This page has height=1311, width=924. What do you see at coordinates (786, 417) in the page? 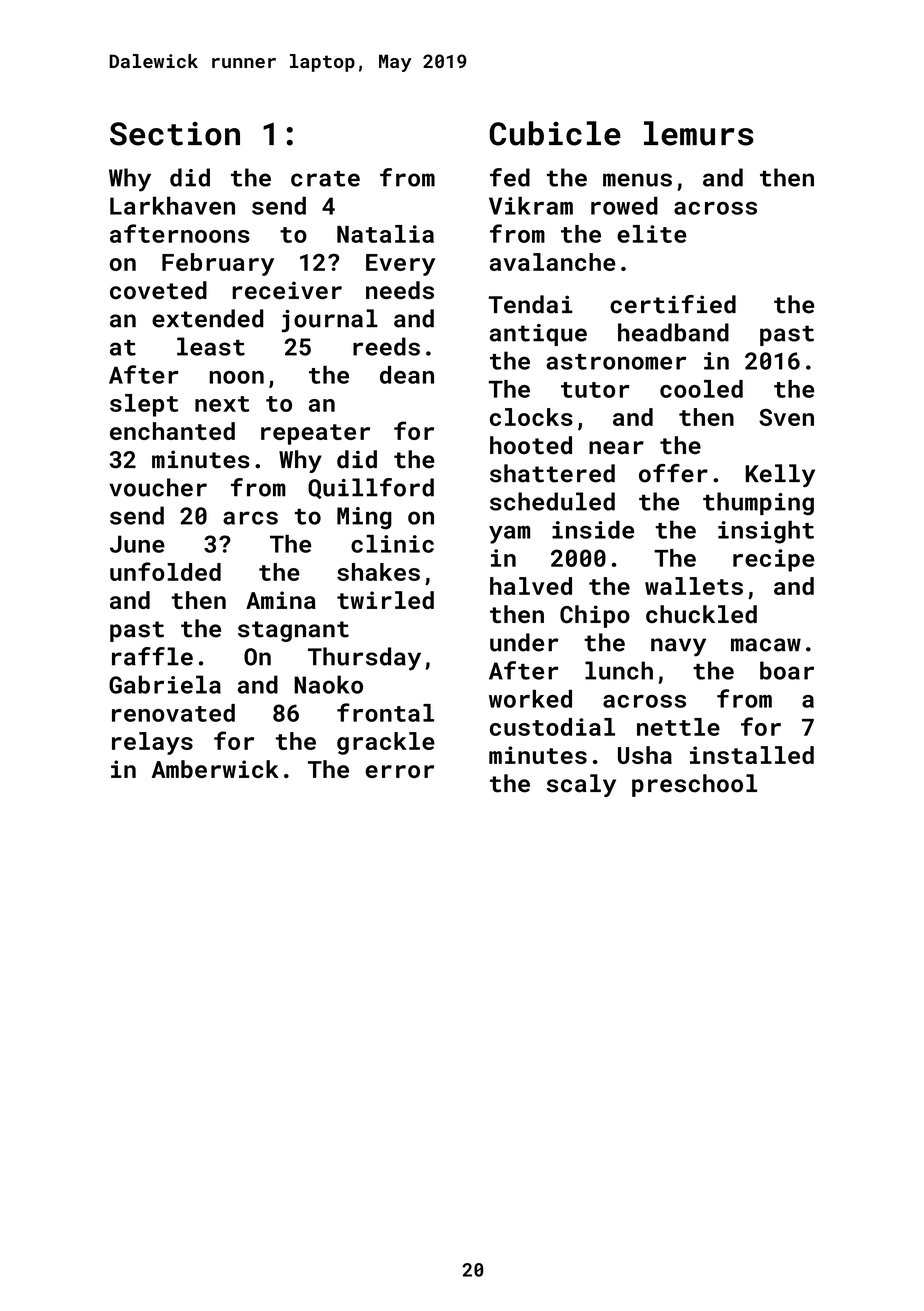
I see `Sven` at bounding box center [786, 417].
